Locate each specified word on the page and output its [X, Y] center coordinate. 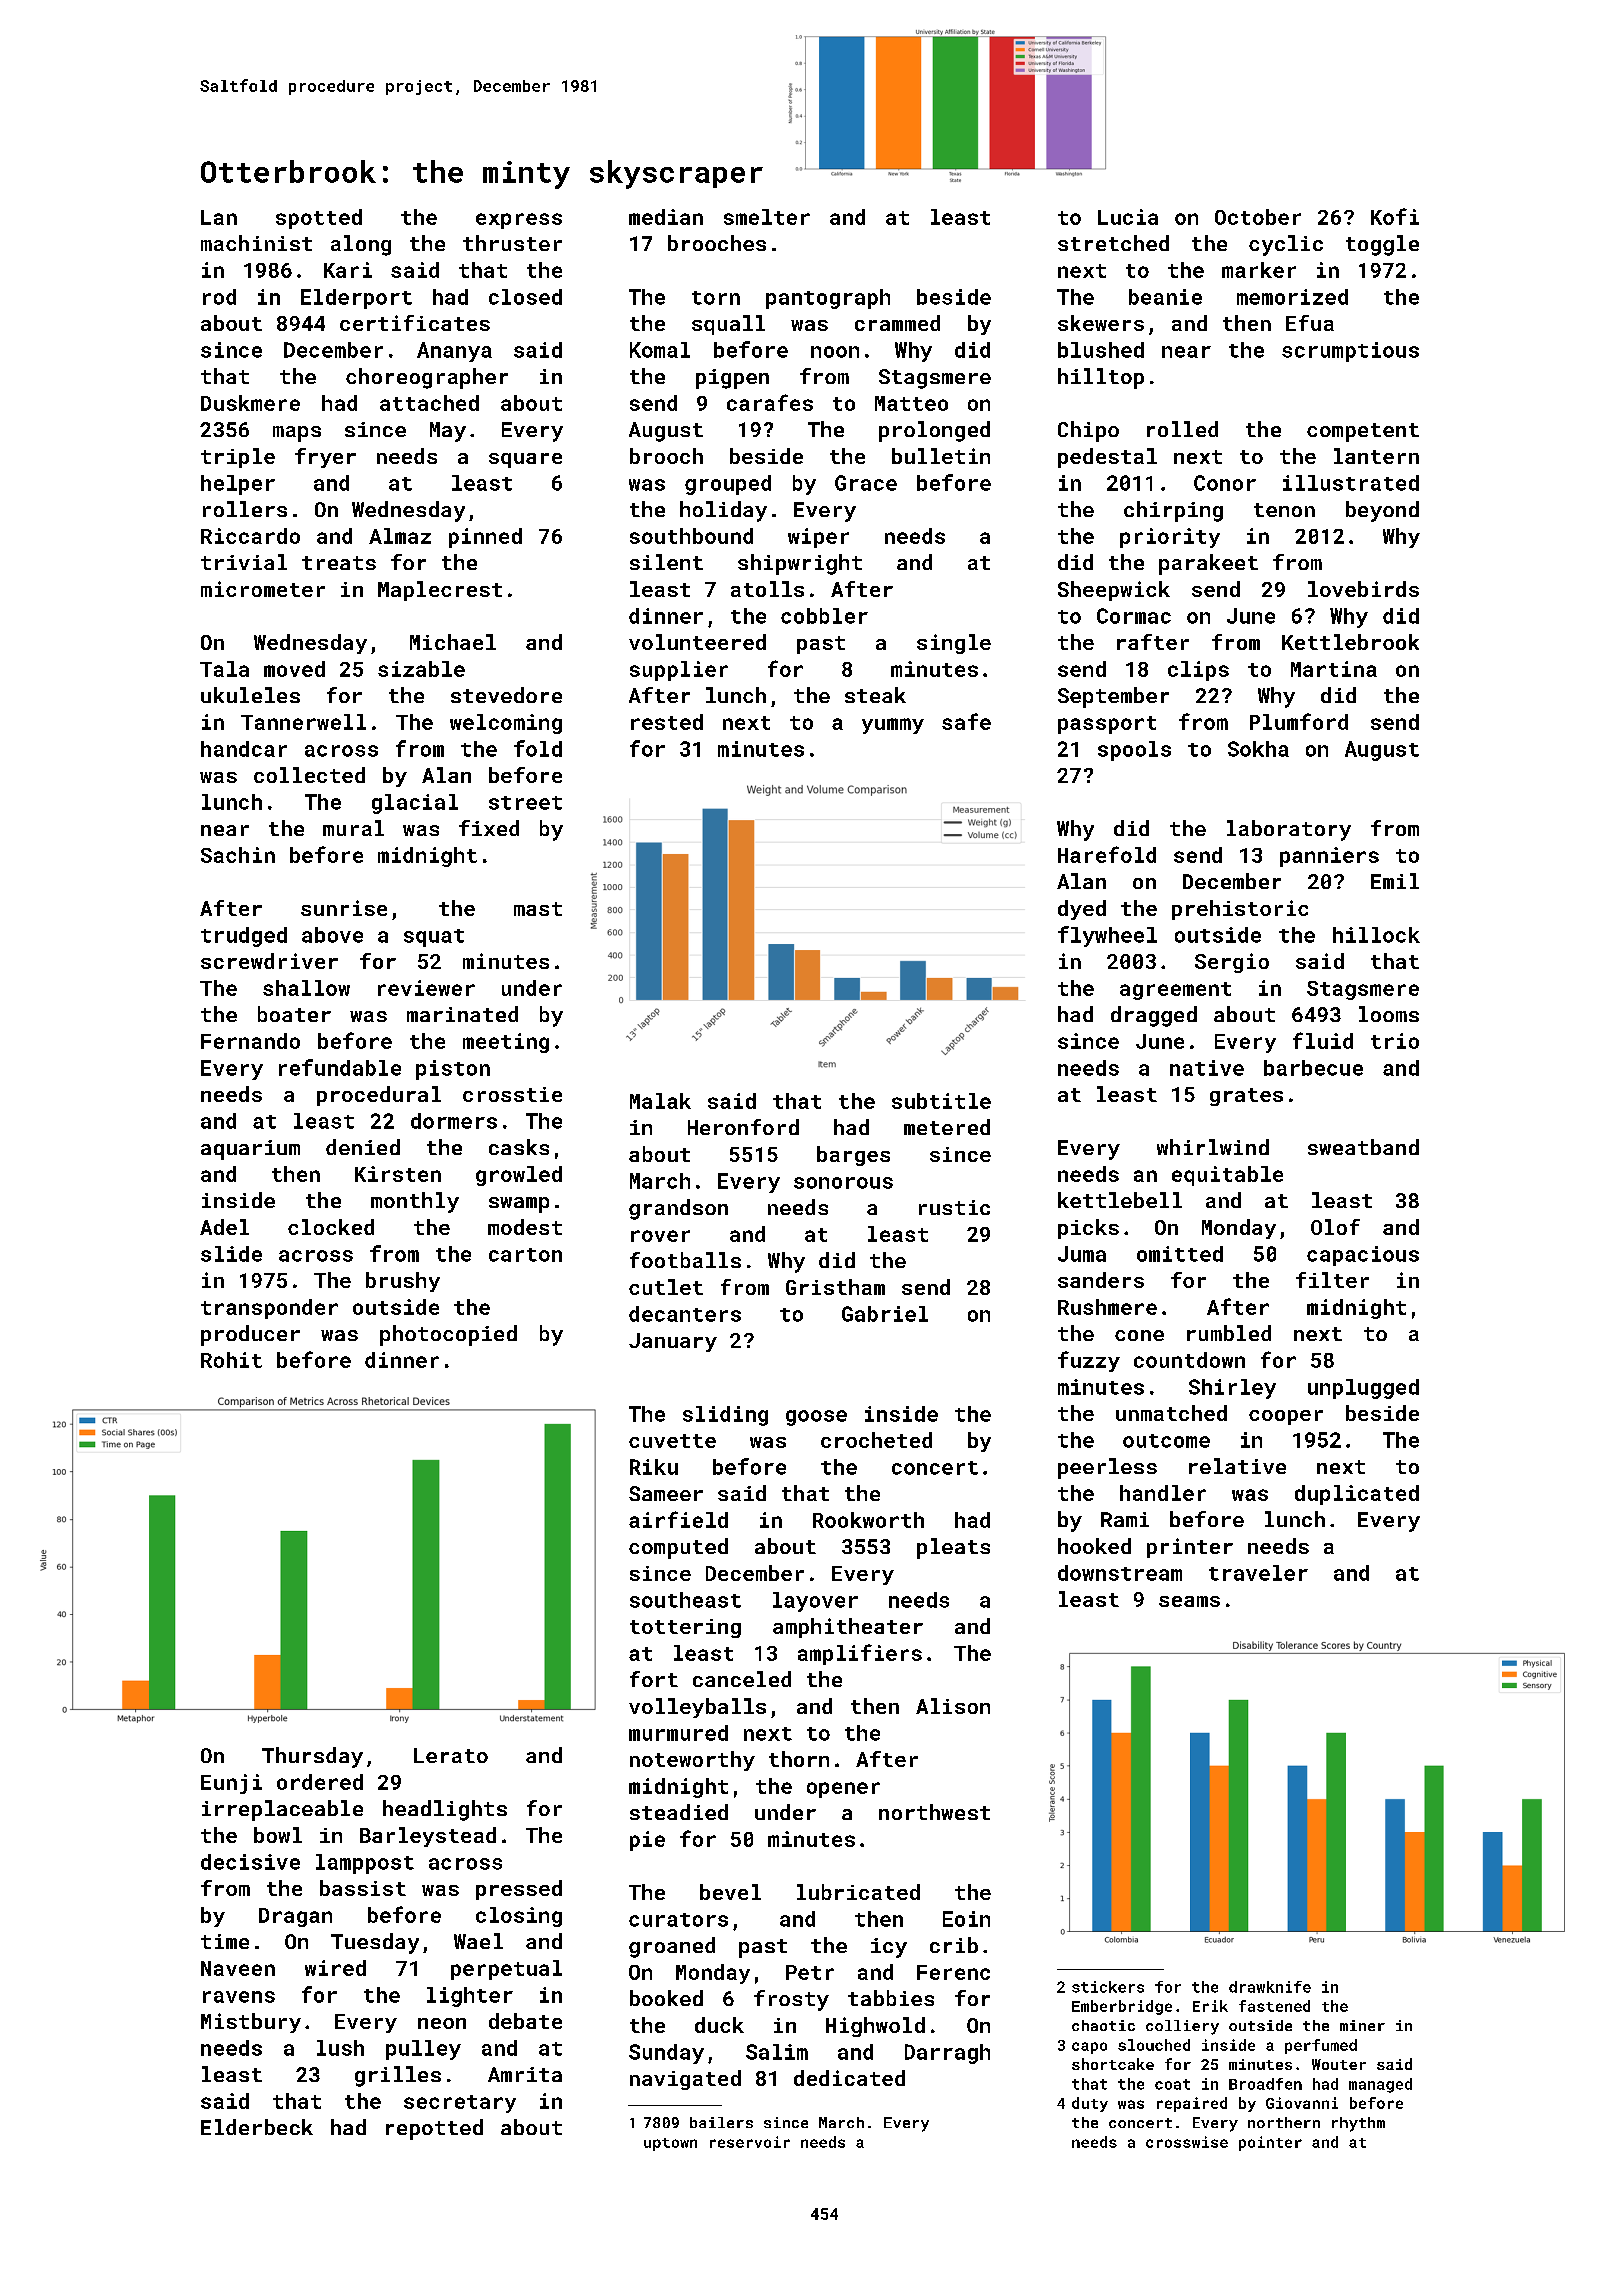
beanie [1165, 297]
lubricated [858, 1892]
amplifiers [860, 1654]
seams [1189, 1601]
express [519, 221]
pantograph [828, 299]
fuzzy [1089, 1361]
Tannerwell [303, 722]
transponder [269, 1309]
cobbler [824, 616]
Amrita [525, 2074]
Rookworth [868, 1520]
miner [1362, 2025]
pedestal [1107, 458]
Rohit [231, 1360]
